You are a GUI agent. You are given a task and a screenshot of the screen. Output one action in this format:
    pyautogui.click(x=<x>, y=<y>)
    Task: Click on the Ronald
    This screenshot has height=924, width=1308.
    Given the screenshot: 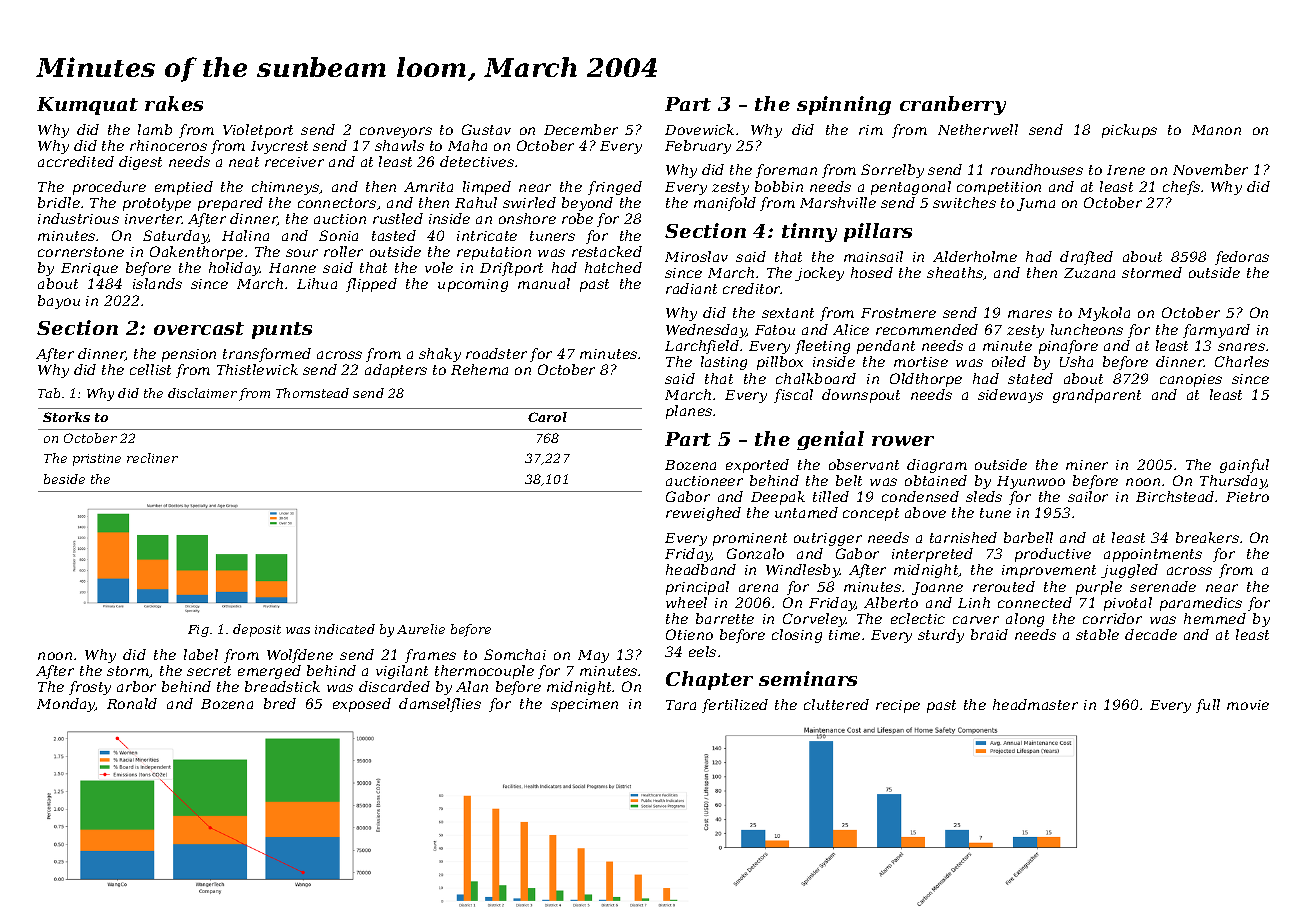 What is the action you would take?
    pyautogui.click(x=132, y=703)
